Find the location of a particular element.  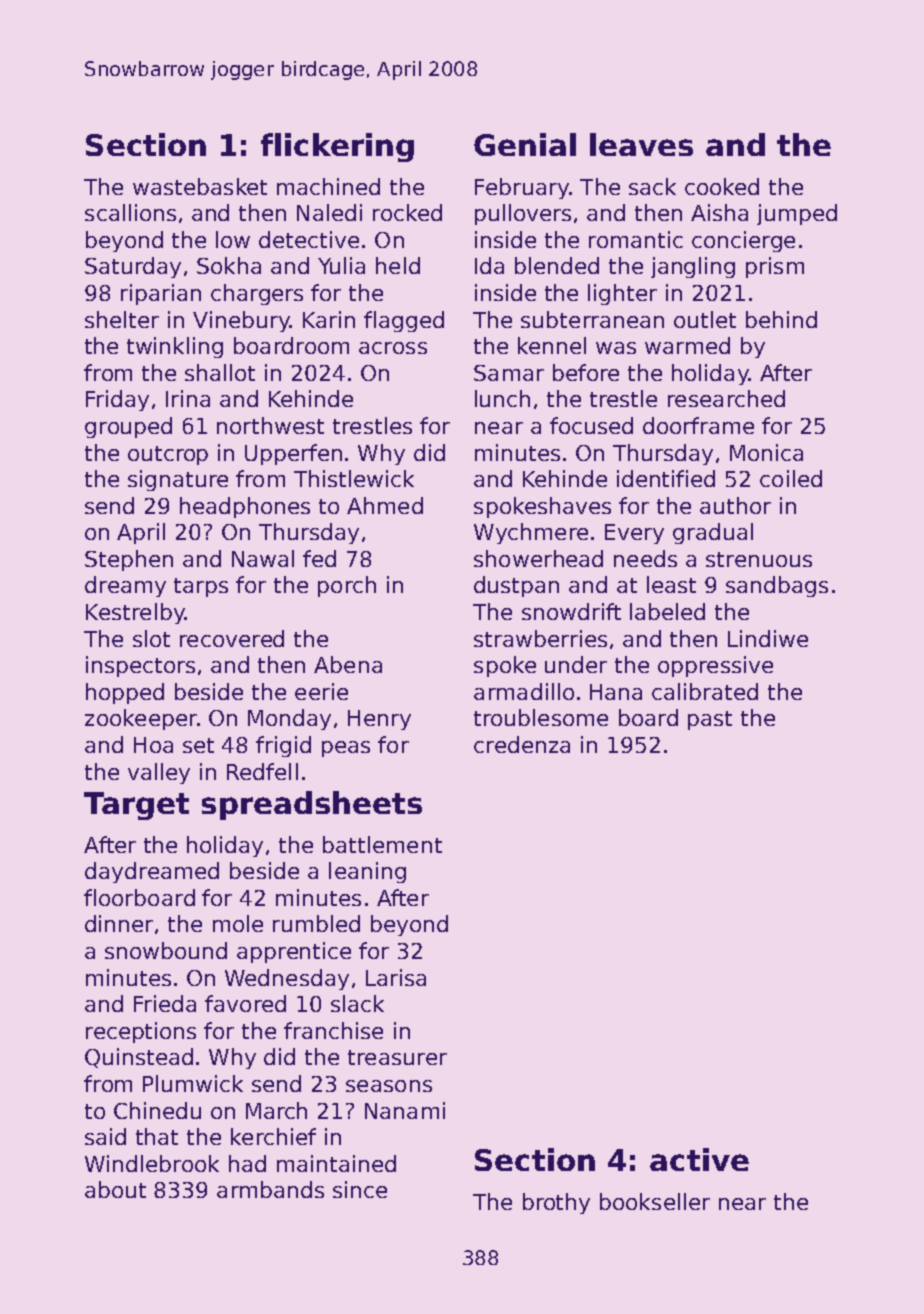

bookseller is located at coordinates (655, 1201).
